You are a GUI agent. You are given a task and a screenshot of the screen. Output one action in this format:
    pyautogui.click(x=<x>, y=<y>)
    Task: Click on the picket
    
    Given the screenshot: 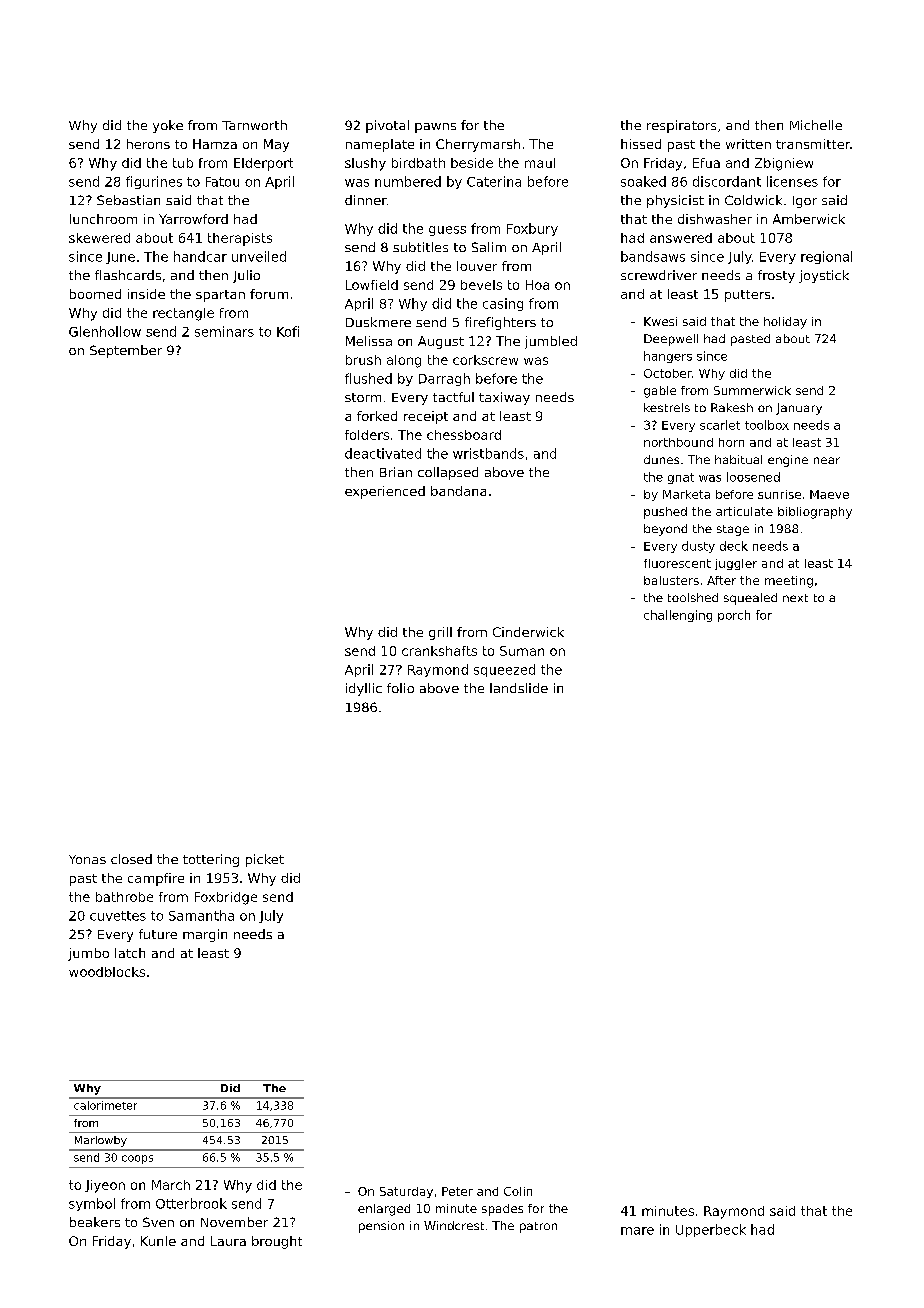 What is the action you would take?
    pyautogui.click(x=265, y=860)
